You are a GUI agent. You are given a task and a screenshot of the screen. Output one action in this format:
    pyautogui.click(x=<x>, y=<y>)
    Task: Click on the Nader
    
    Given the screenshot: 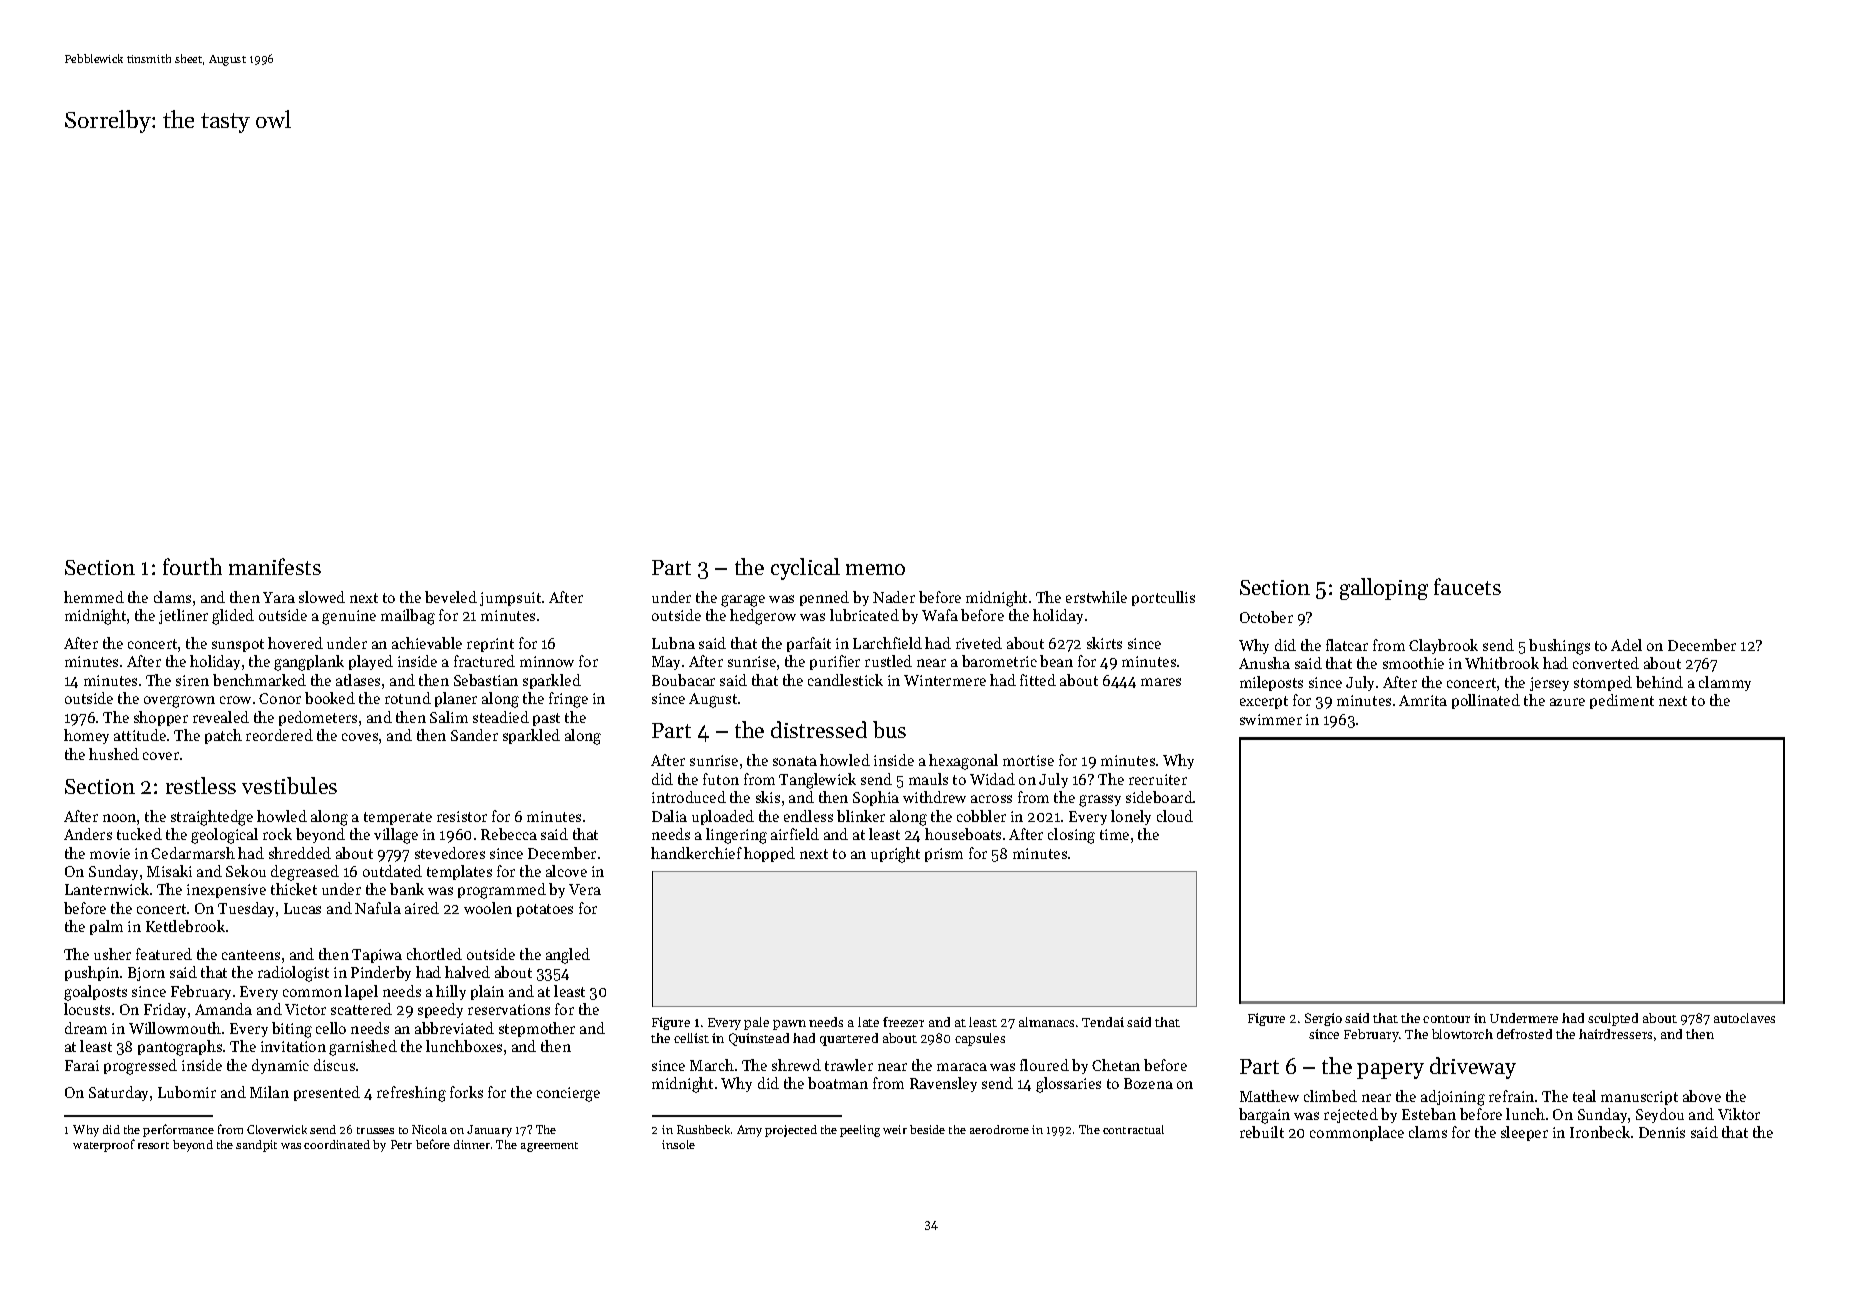 What is the action you would take?
    pyautogui.click(x=894, y=597)
